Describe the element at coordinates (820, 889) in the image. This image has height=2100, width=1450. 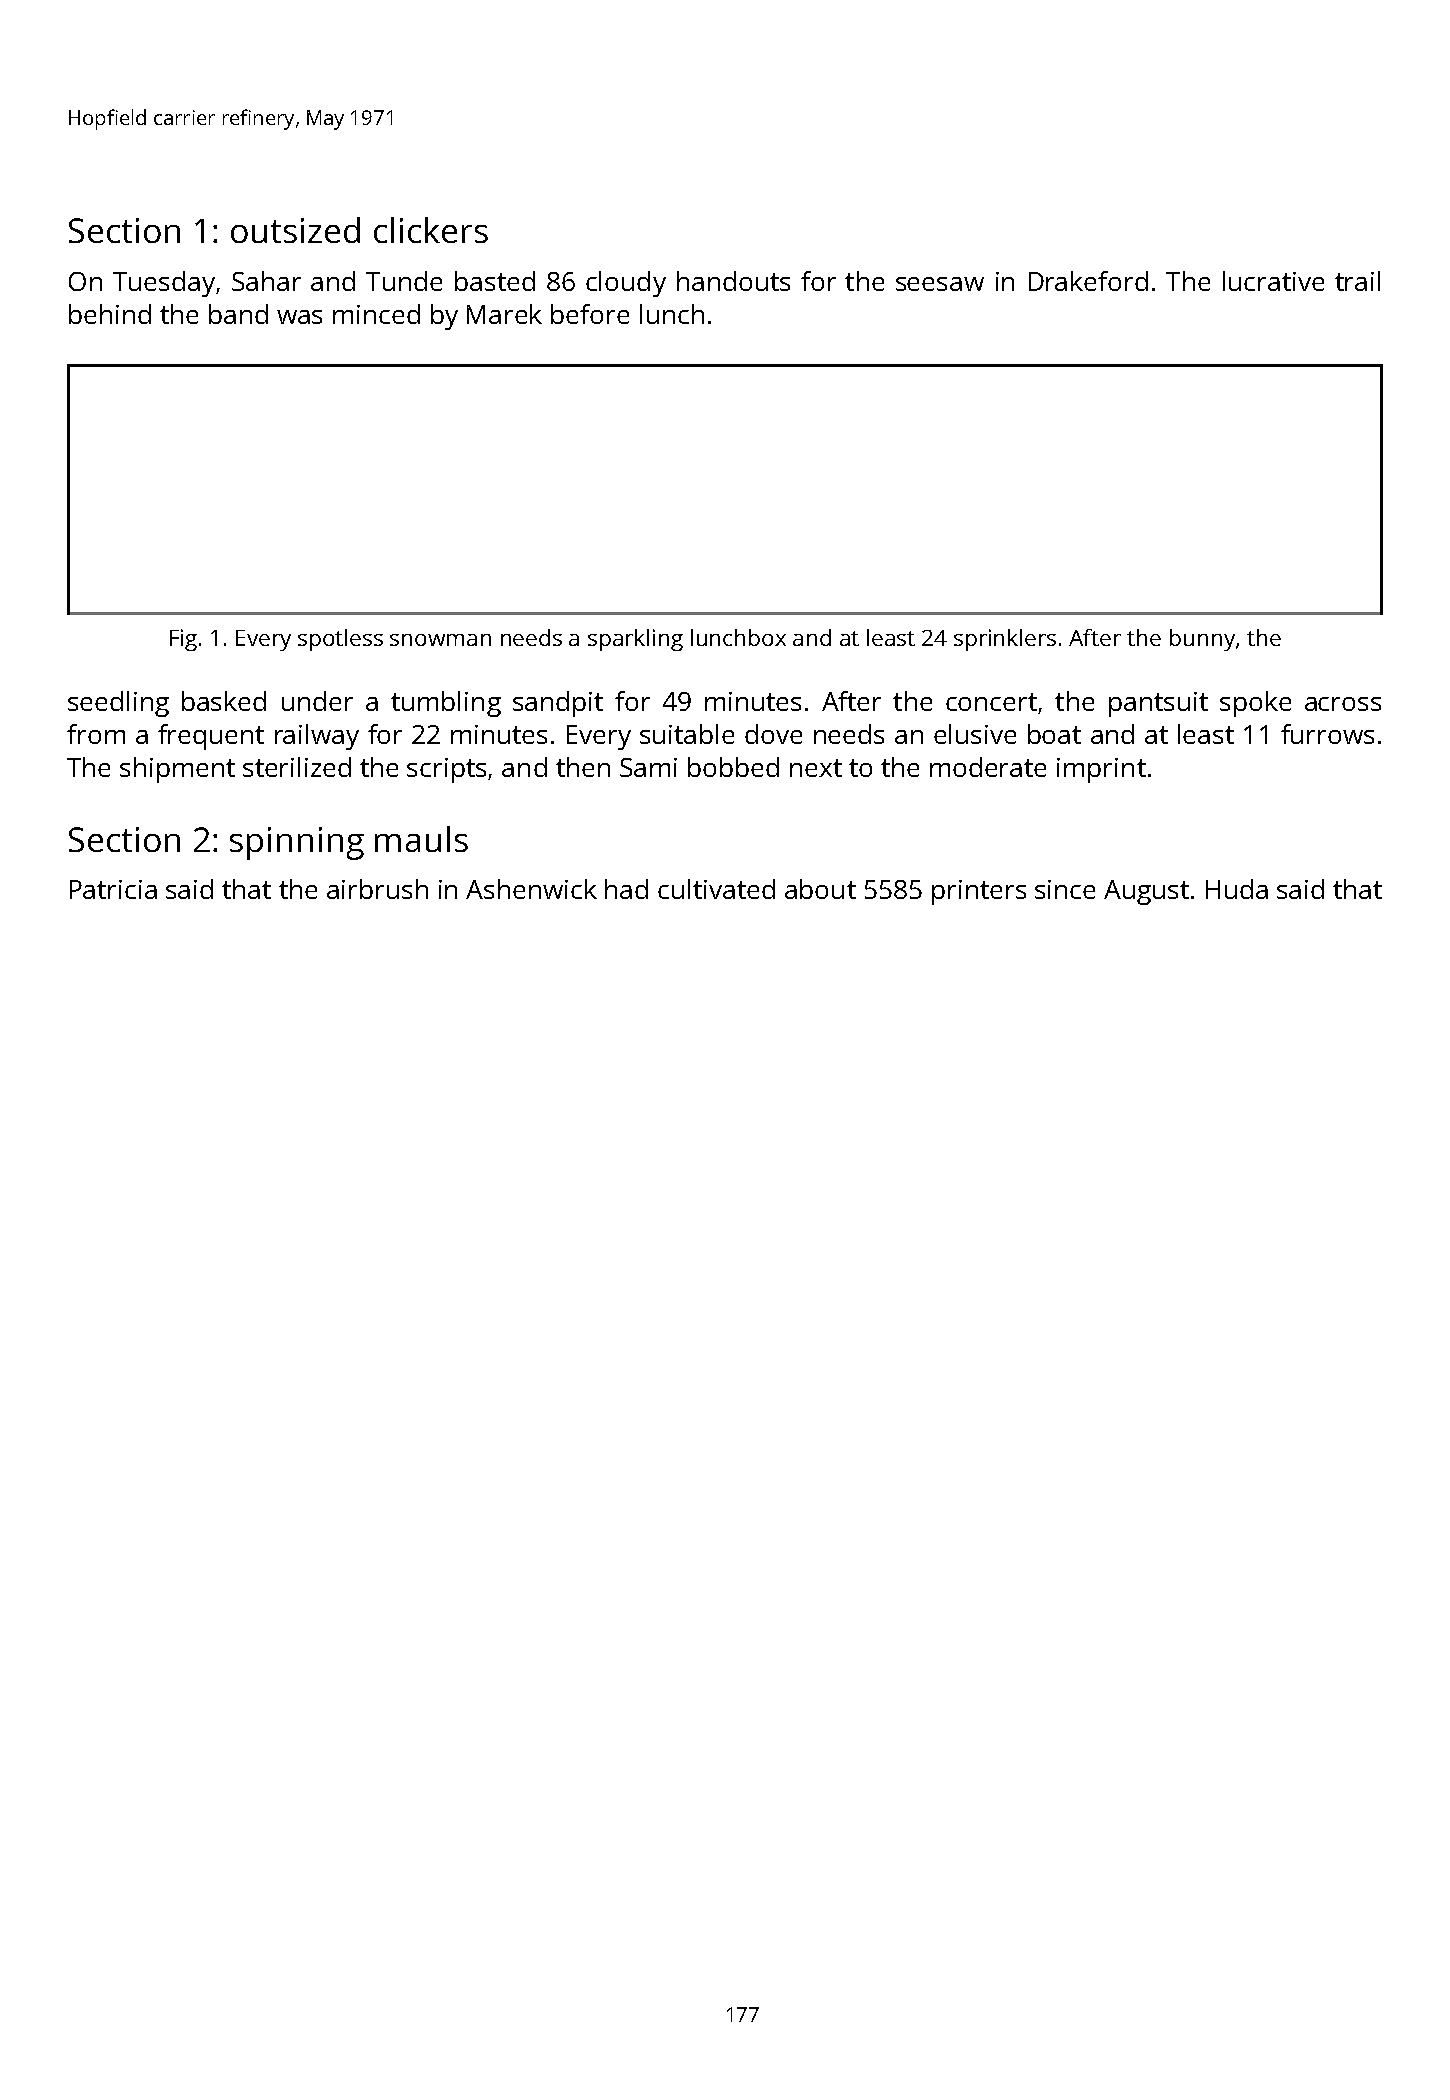
I see `about` at that location.
